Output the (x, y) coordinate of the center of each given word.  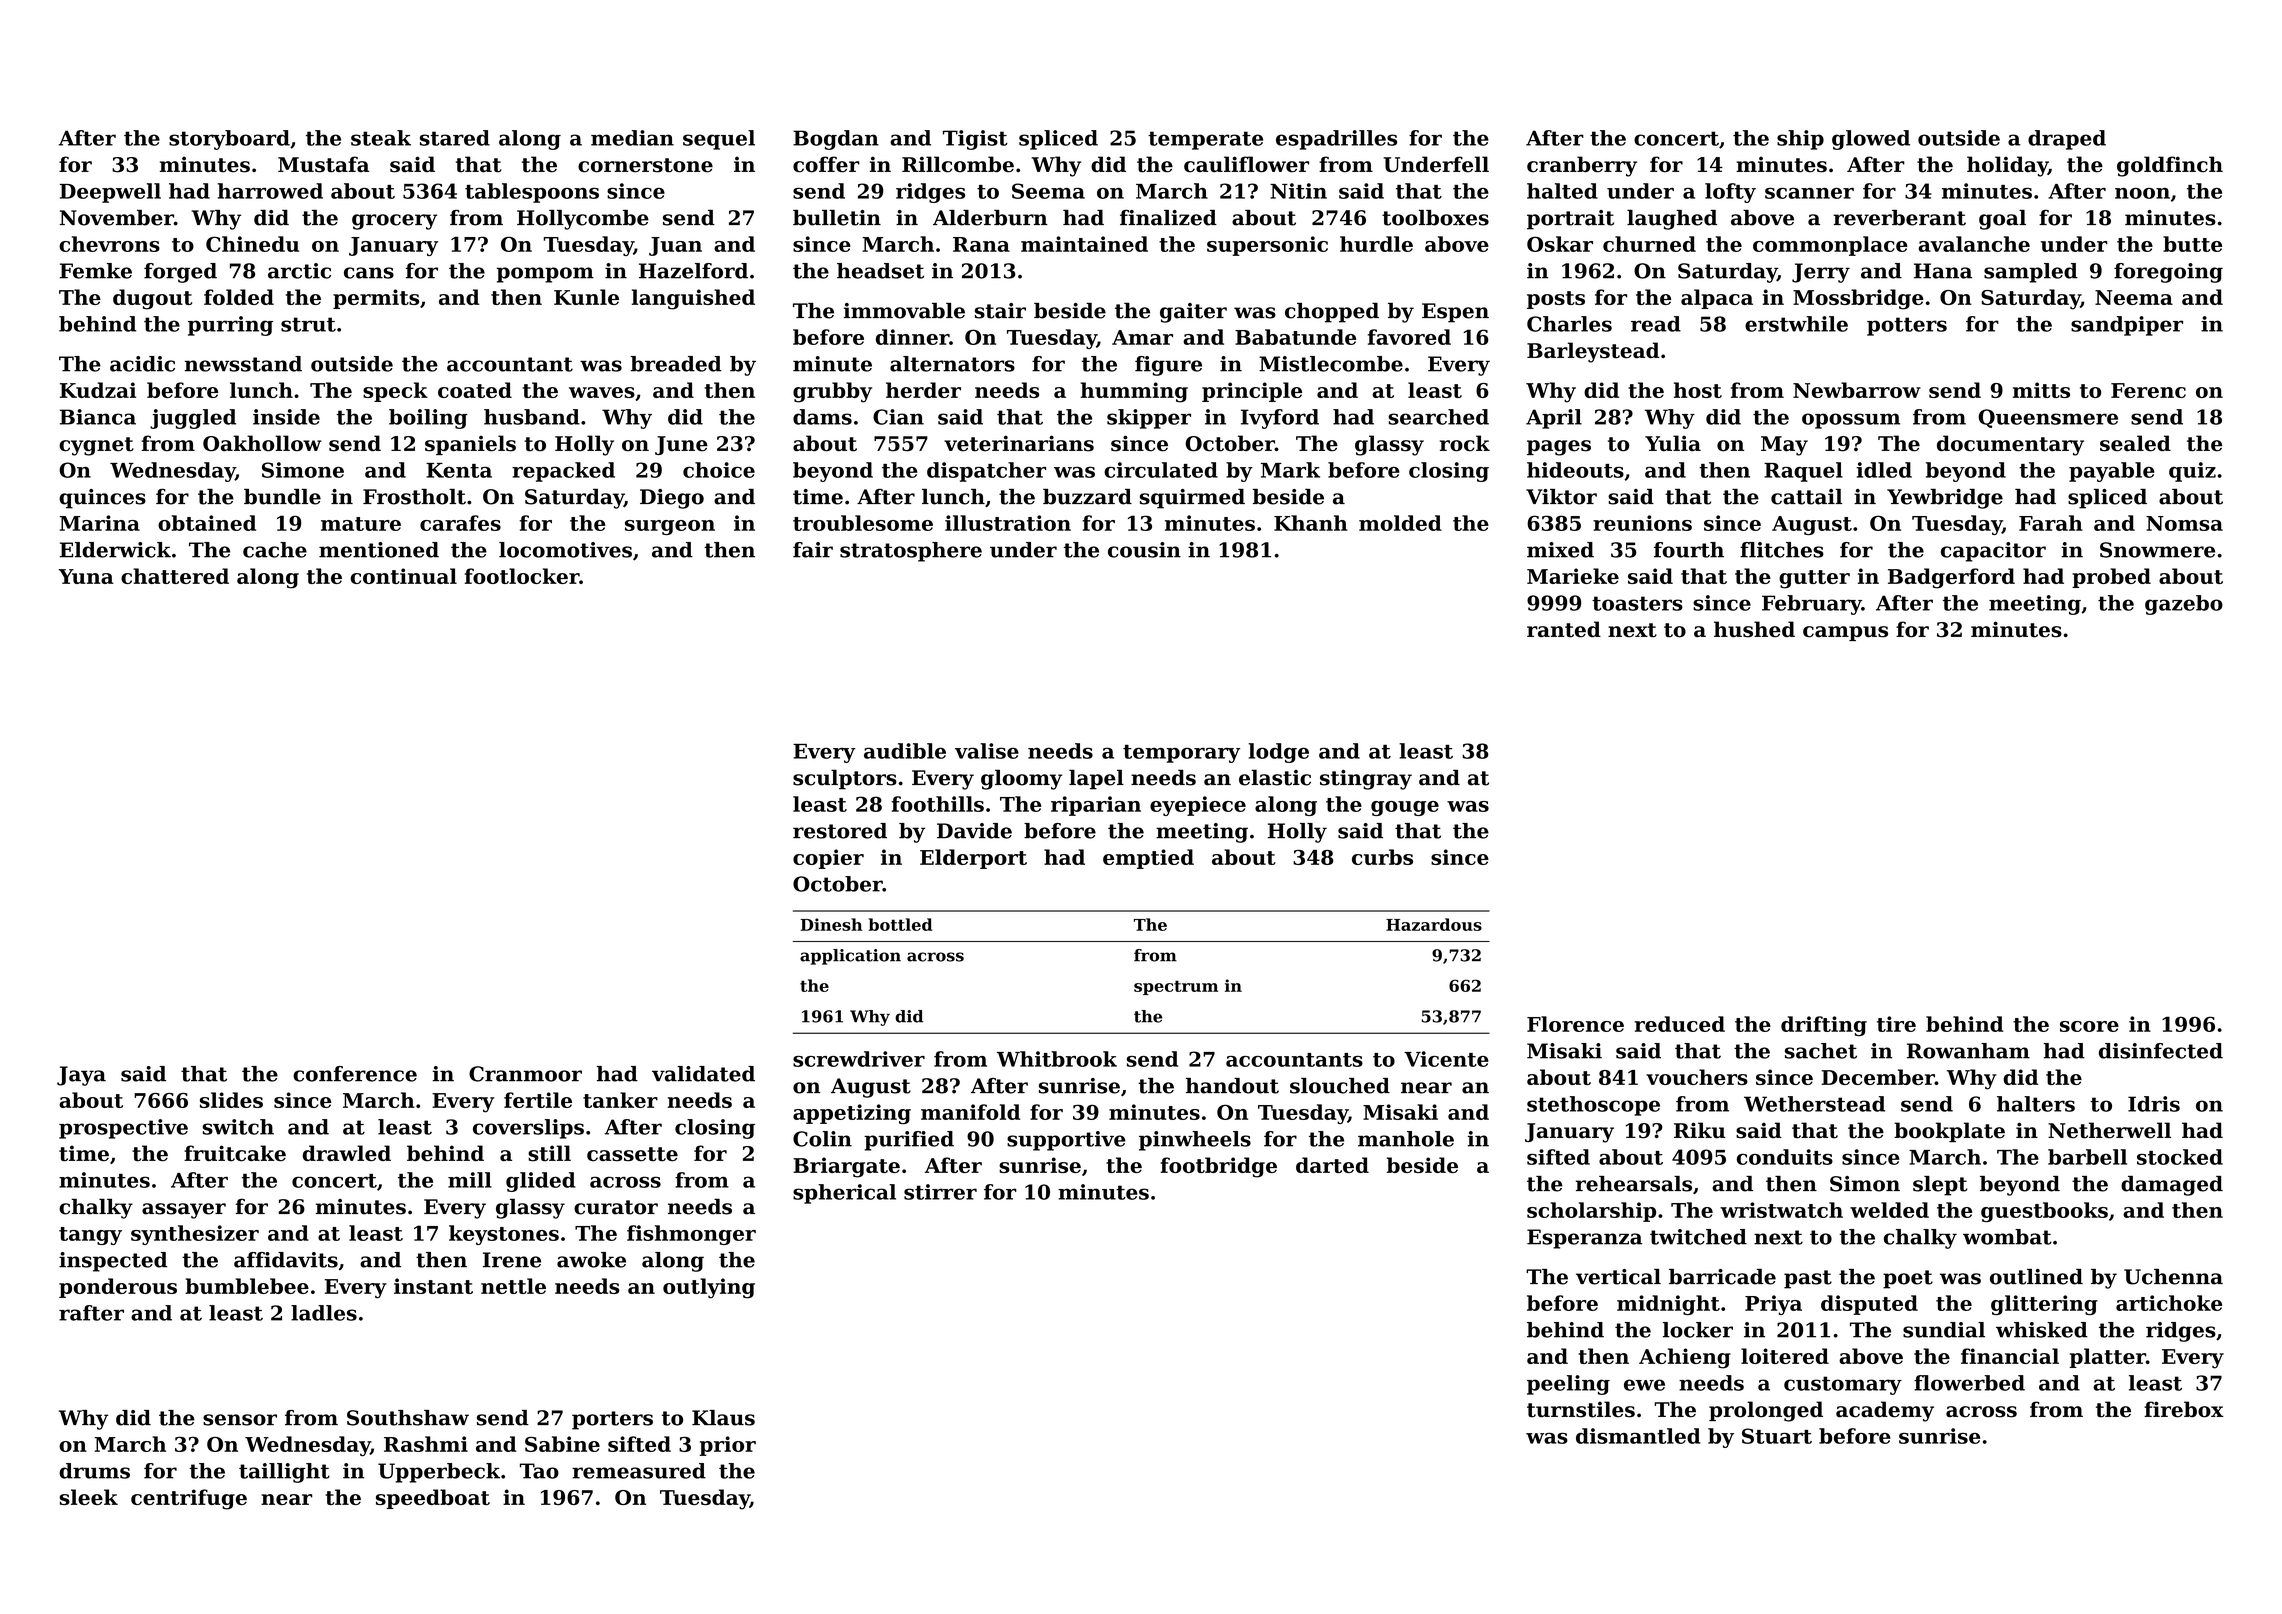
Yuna (86, 576)
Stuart (1777, 1436)
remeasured (639, 1471)
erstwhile (1796, 324)
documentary (2010, 445)
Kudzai (98, 390)
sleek (88, 1497)
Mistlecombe (1331, 364)
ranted (1564, 629)
